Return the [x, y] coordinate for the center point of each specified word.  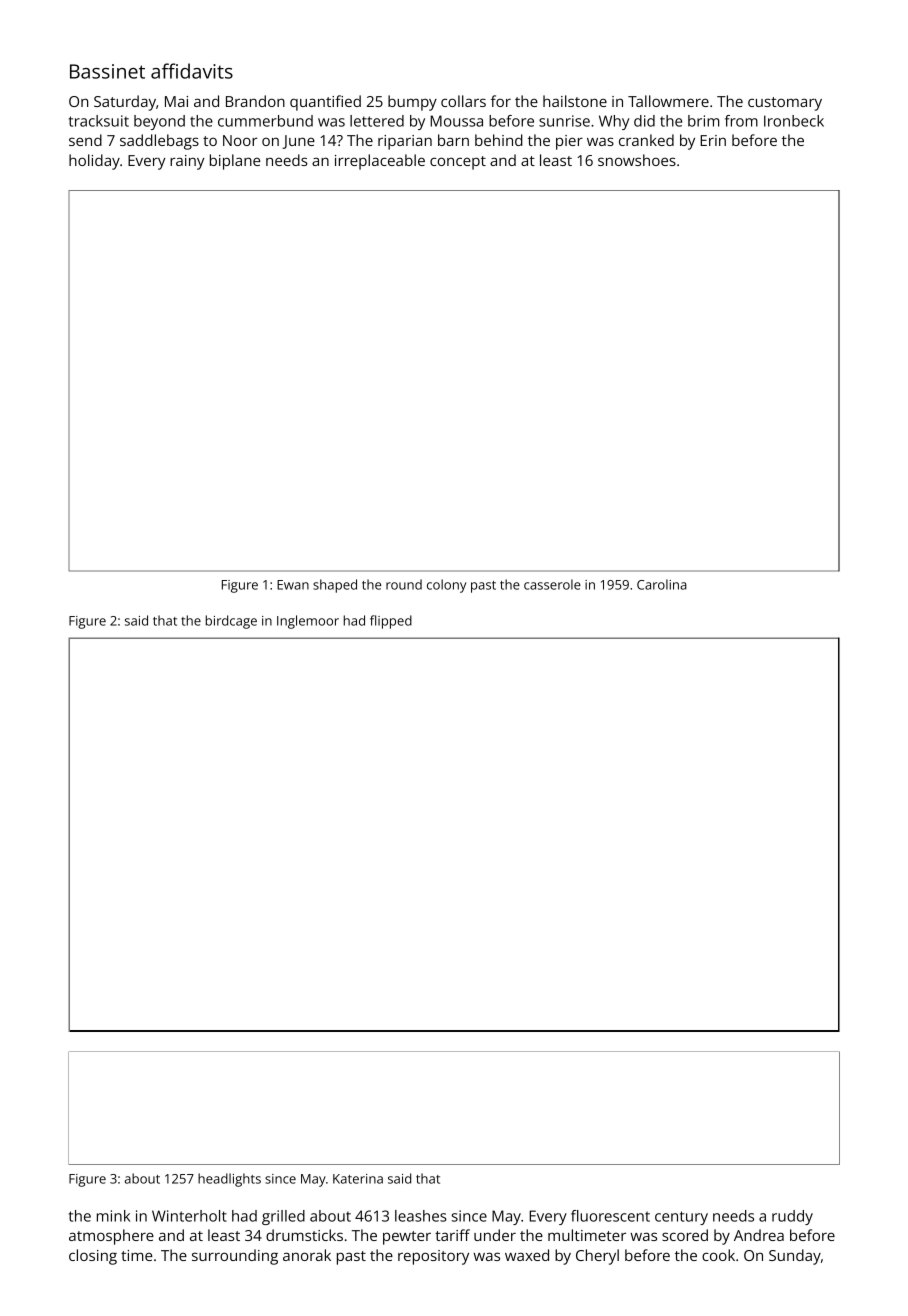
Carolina [662, 584]
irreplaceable [380, 162]
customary [785, 104]
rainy [187, 162]
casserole [552, 584]
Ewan [293, 585]
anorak [307, 1255]
